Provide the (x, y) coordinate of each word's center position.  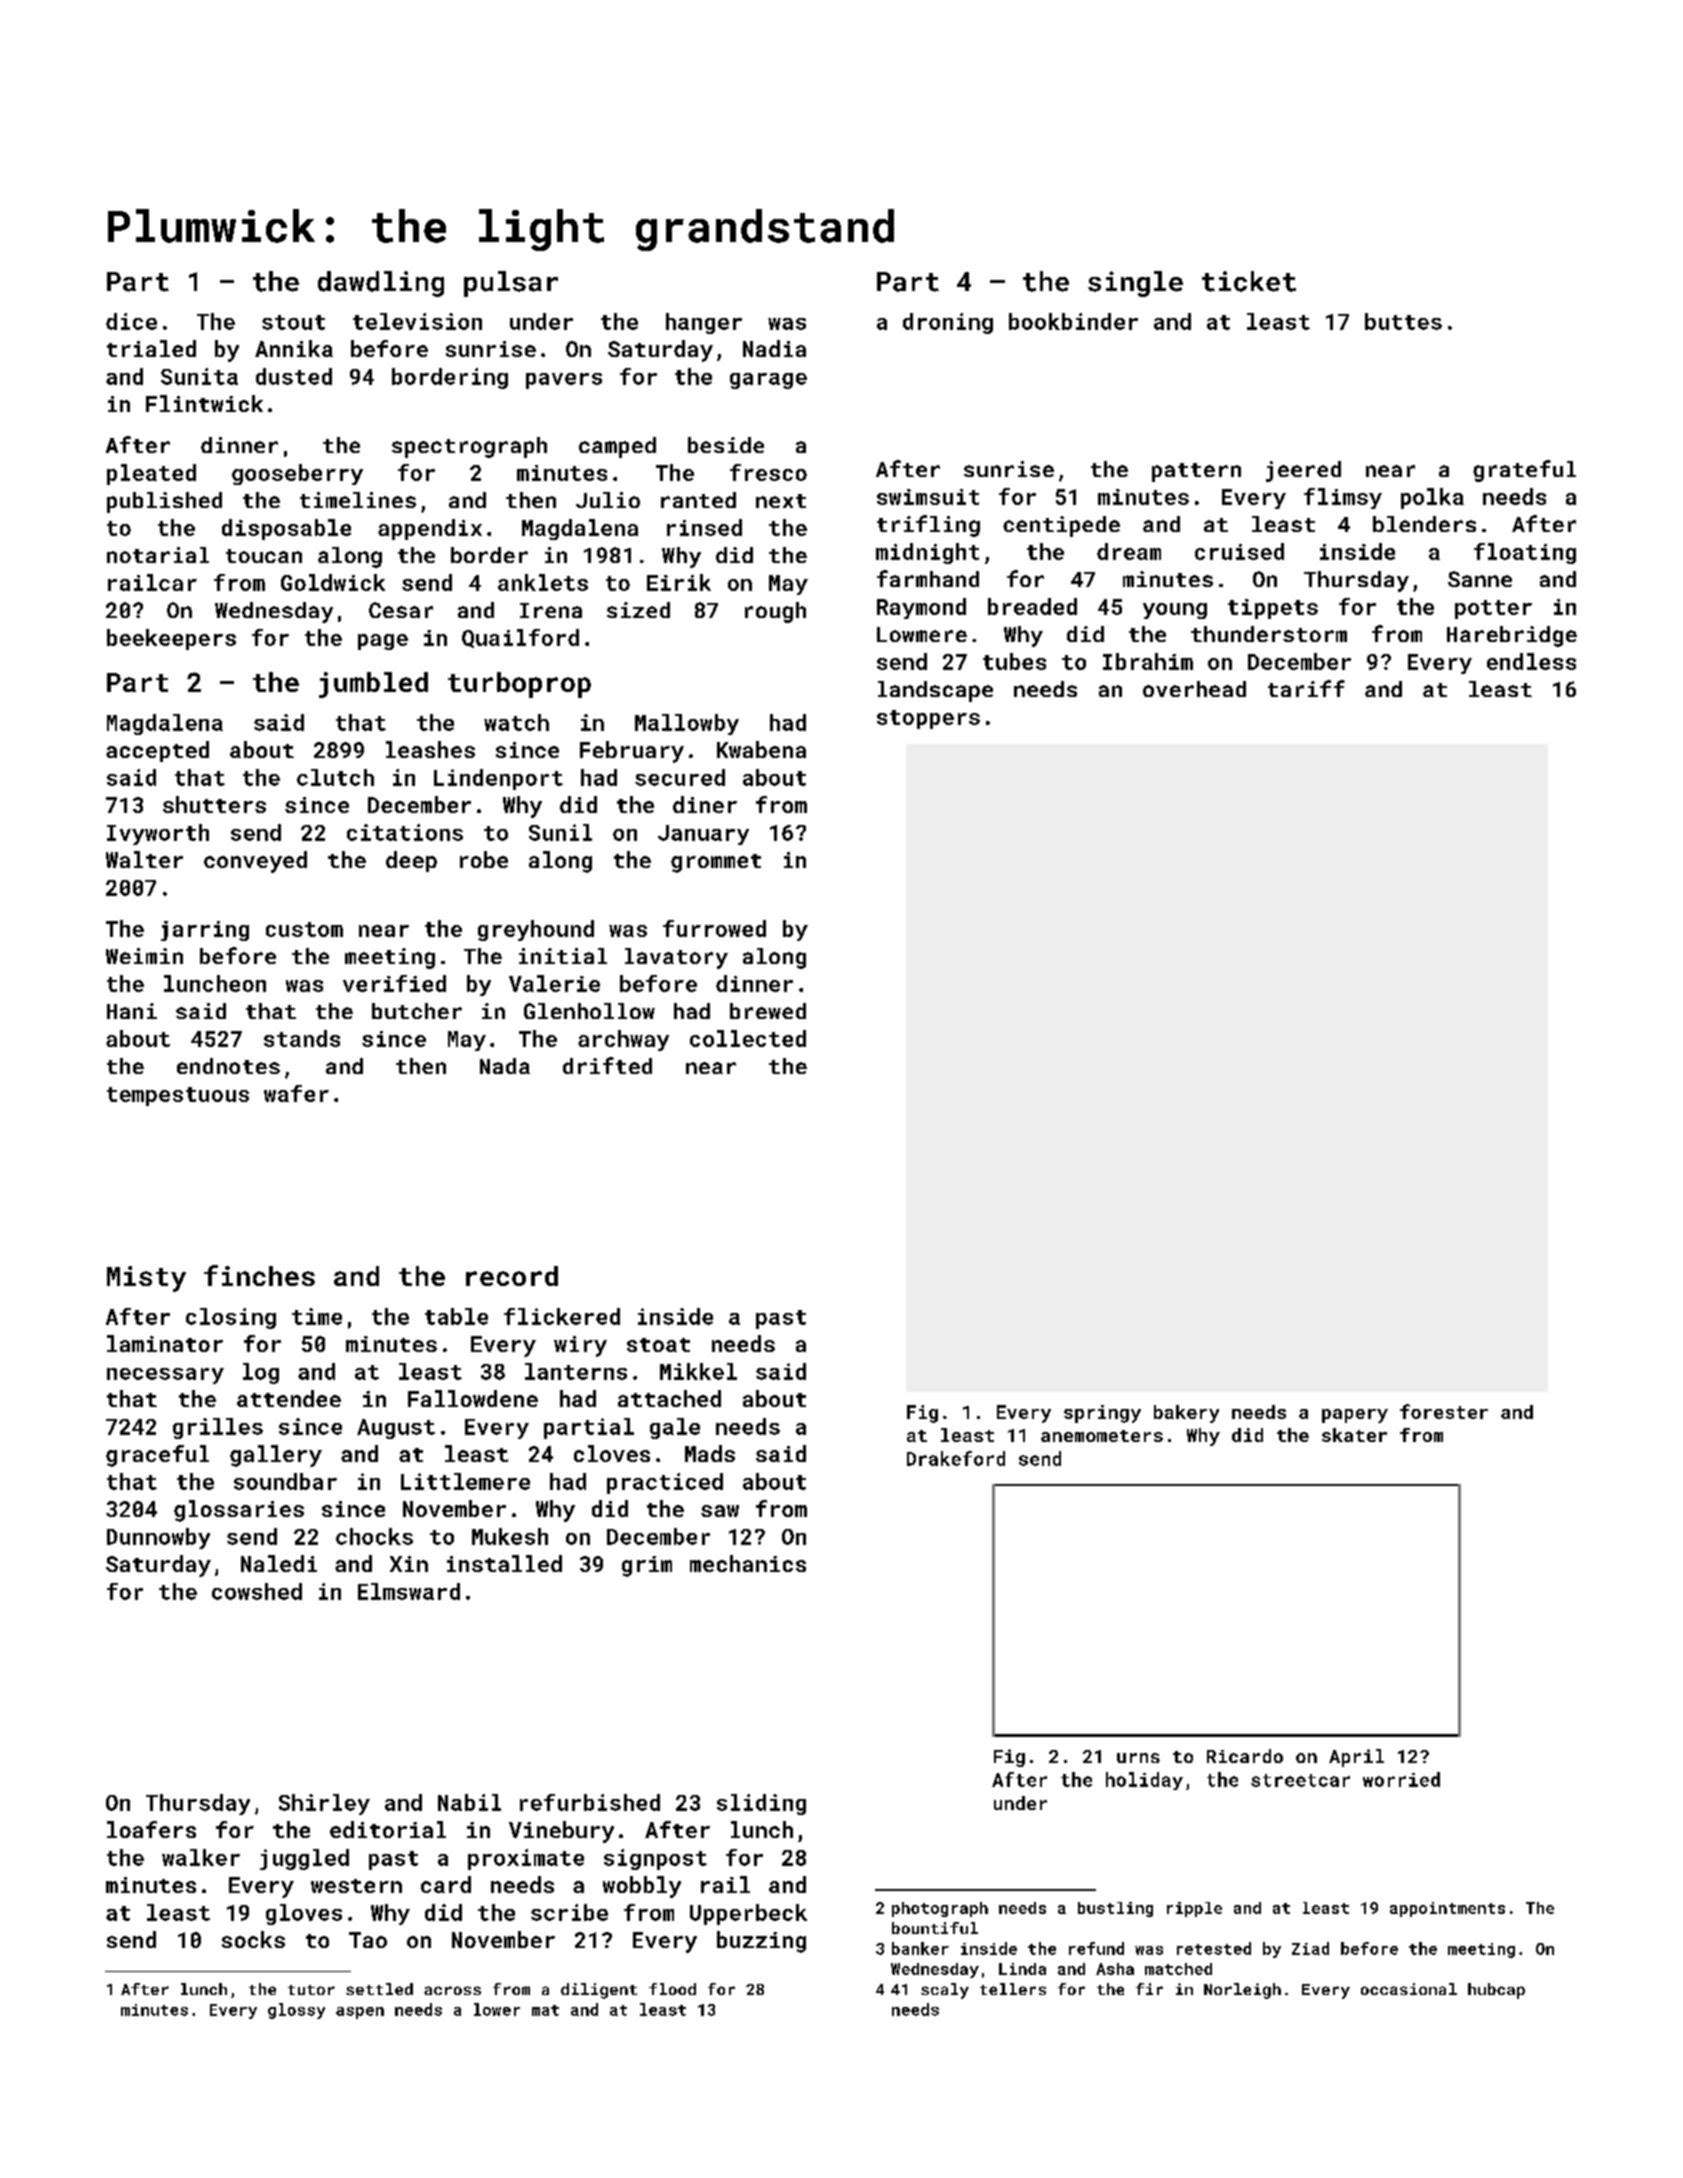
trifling (928, 526)
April (1356, 1758)
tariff (1306, 688)
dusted (294, 376)
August (396, 1429)
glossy (296, 2011)
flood (672, 1989)
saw (720, 1511)
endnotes (228, 1066)
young (1175, 611)
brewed (768, 1011)
